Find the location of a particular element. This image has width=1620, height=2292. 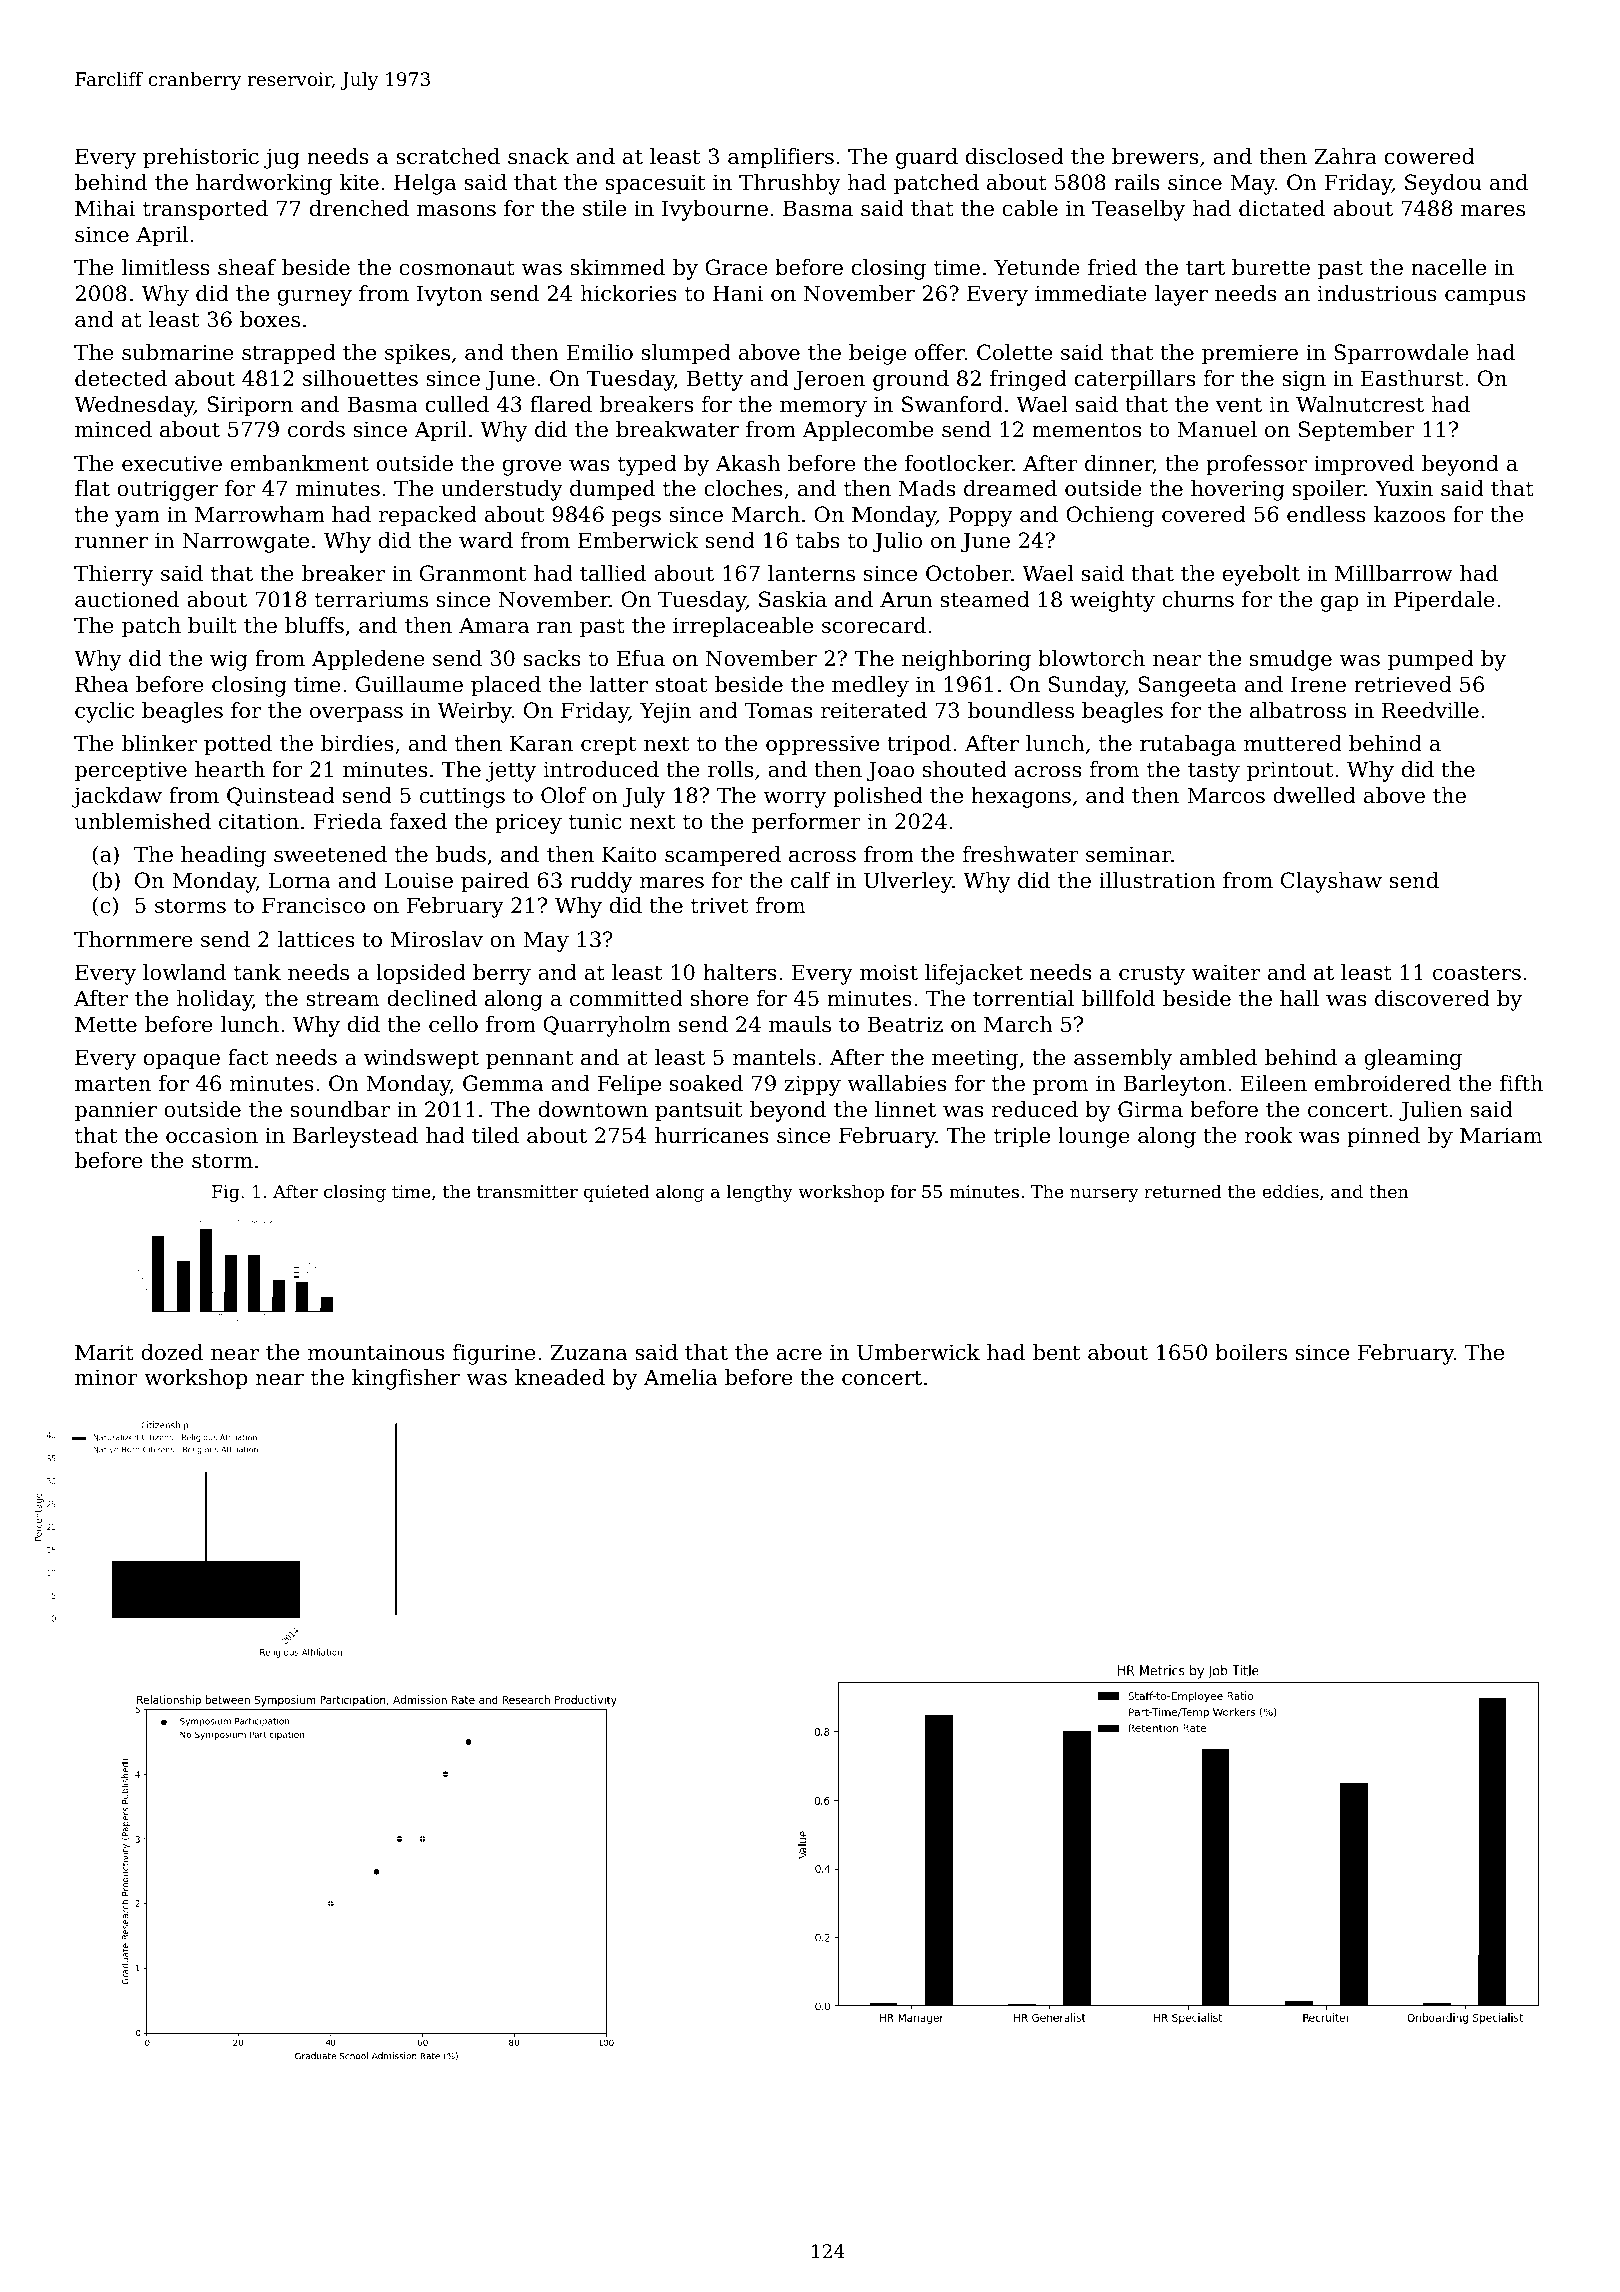

breakwater is located at coordinates (677, 429).
